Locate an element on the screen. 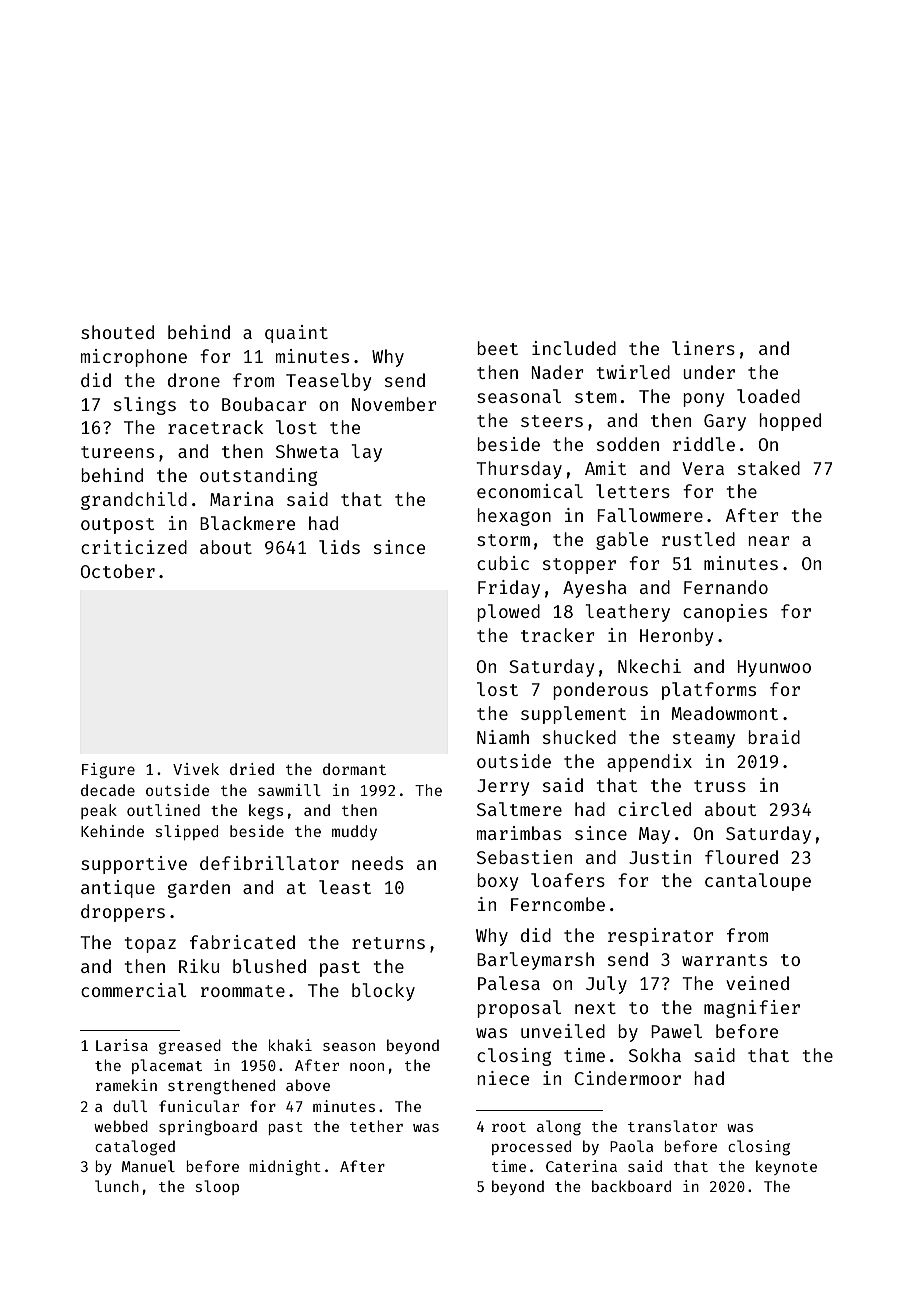 The width and height of the screenshot is (924, 1314). near is located at coordinates (769, 541).
